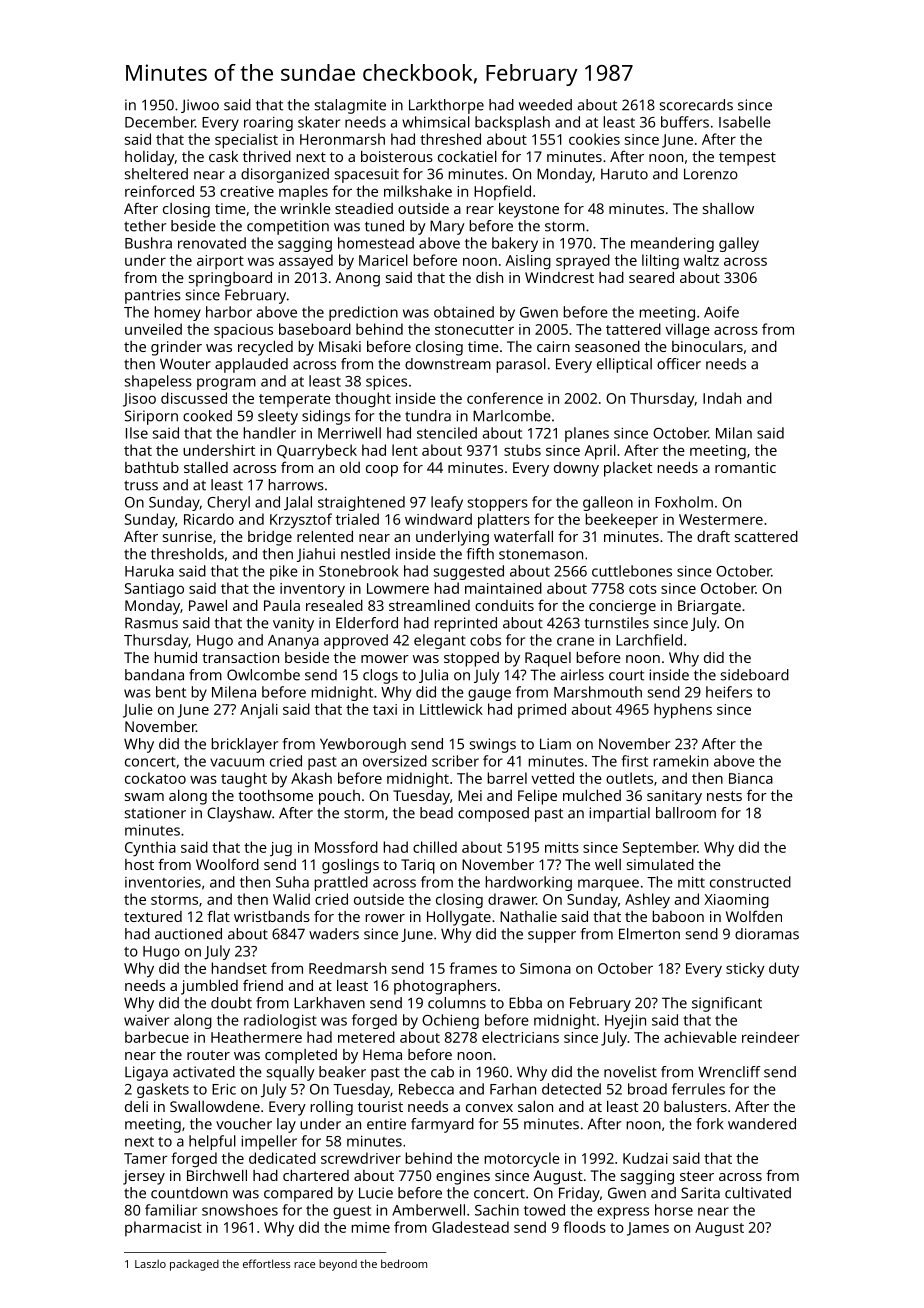 The image size is (924, 1308). I want to click on gauge, so click(489, 695).
